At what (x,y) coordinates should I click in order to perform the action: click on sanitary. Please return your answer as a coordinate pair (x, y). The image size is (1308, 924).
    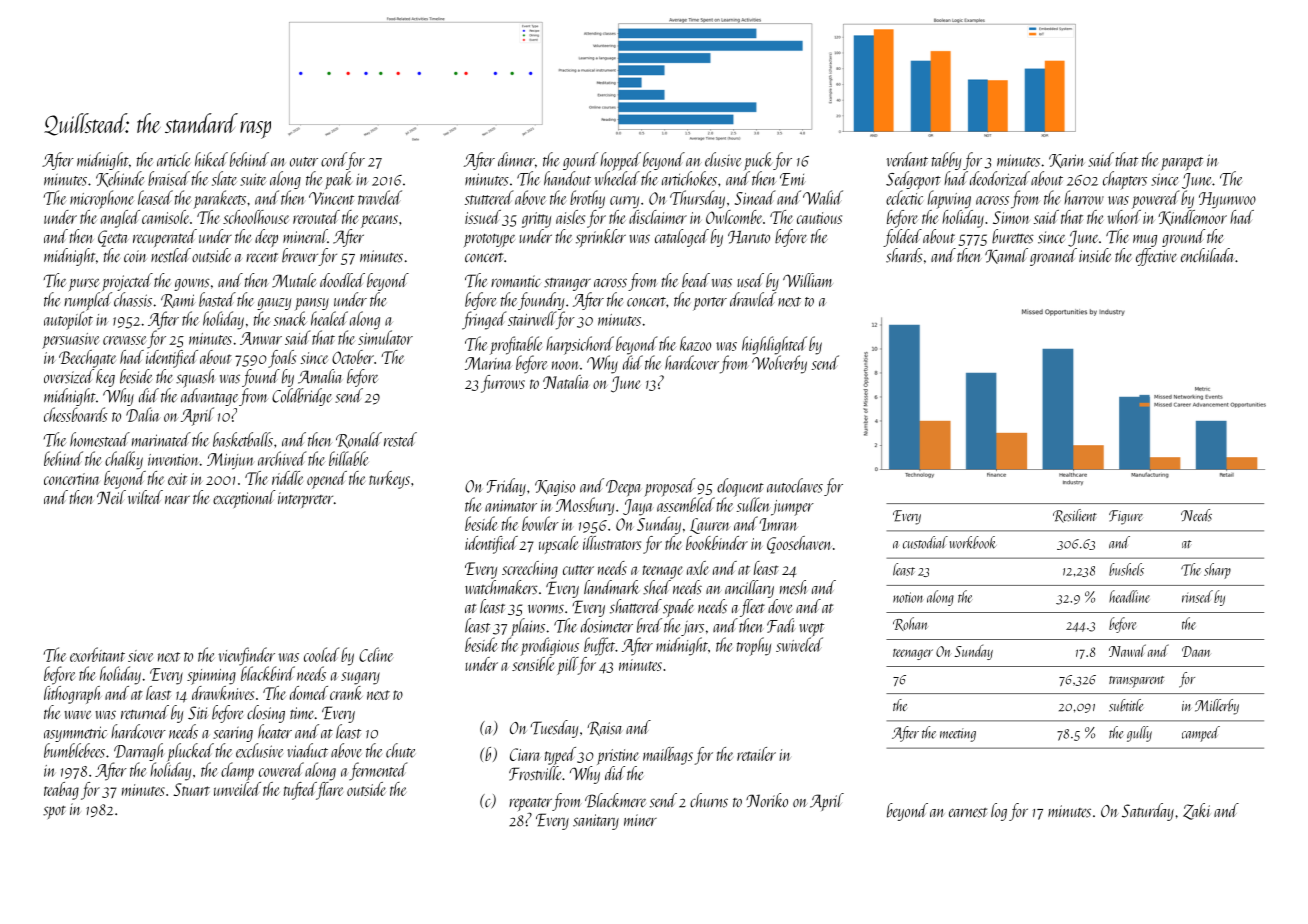
    Looking at the image, I should click on (596, 822).
